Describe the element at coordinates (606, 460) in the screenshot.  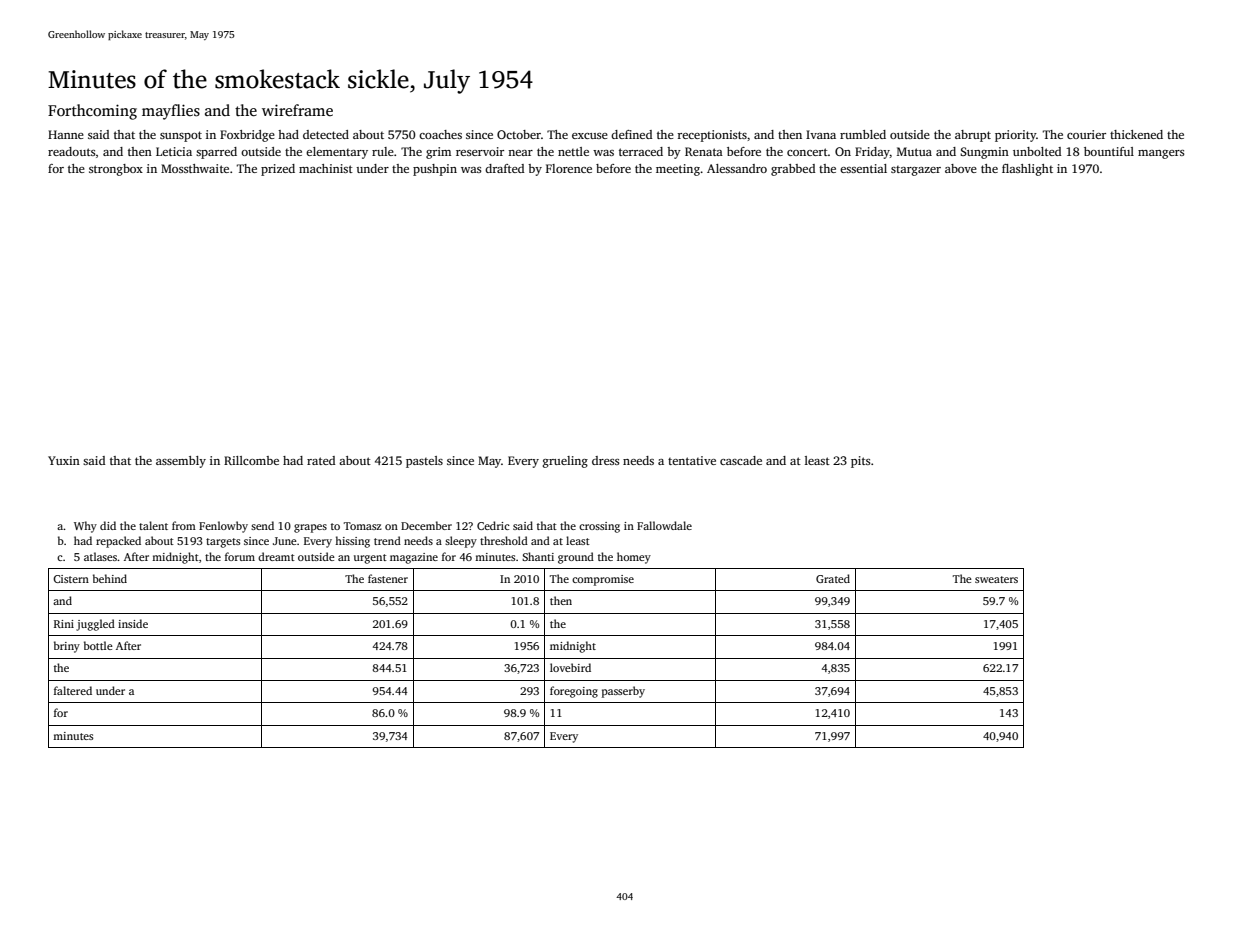
I see `dress` at that location.
